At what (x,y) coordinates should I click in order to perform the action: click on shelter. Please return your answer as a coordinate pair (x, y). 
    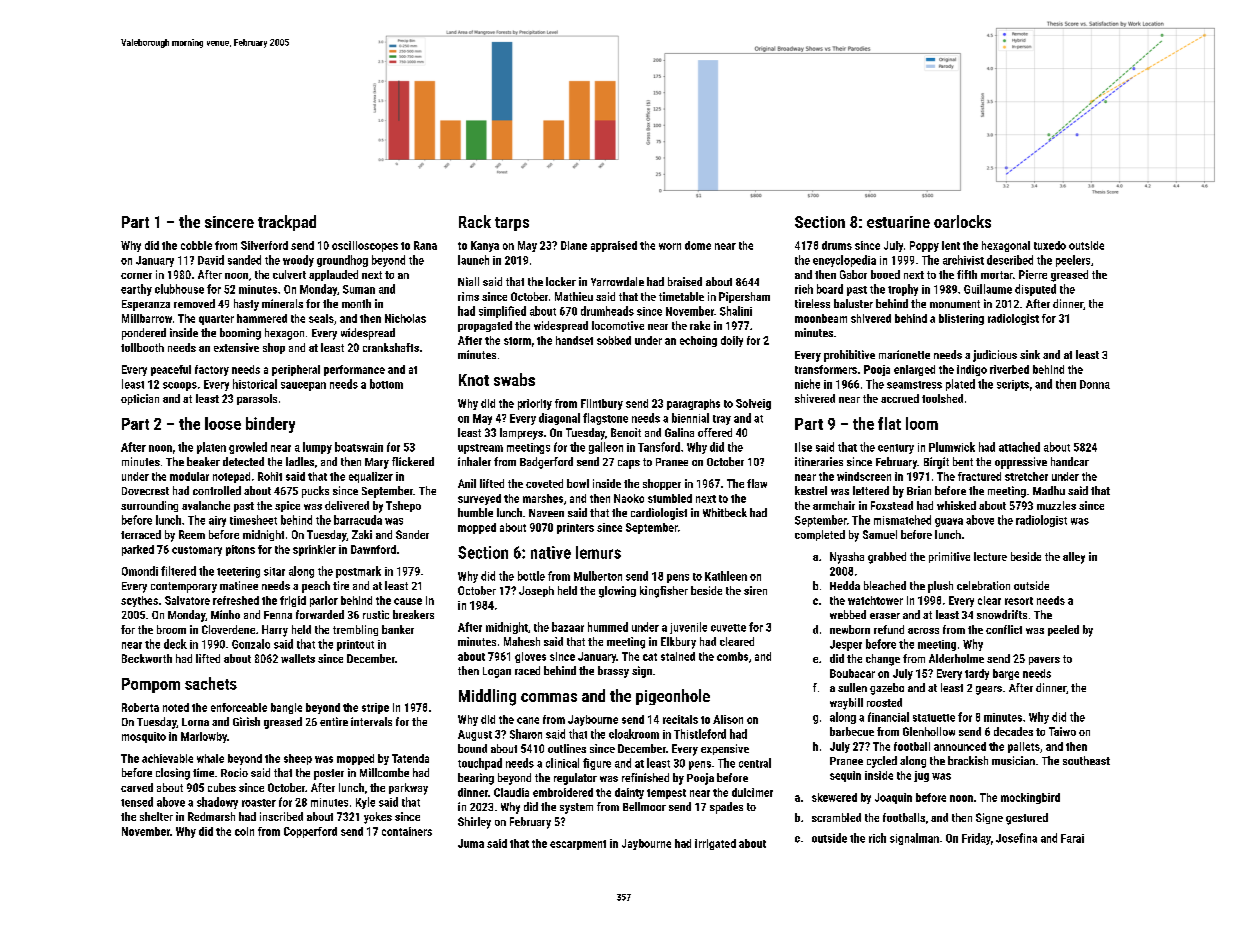
    Looking at the image, I should click on (156, 816).
